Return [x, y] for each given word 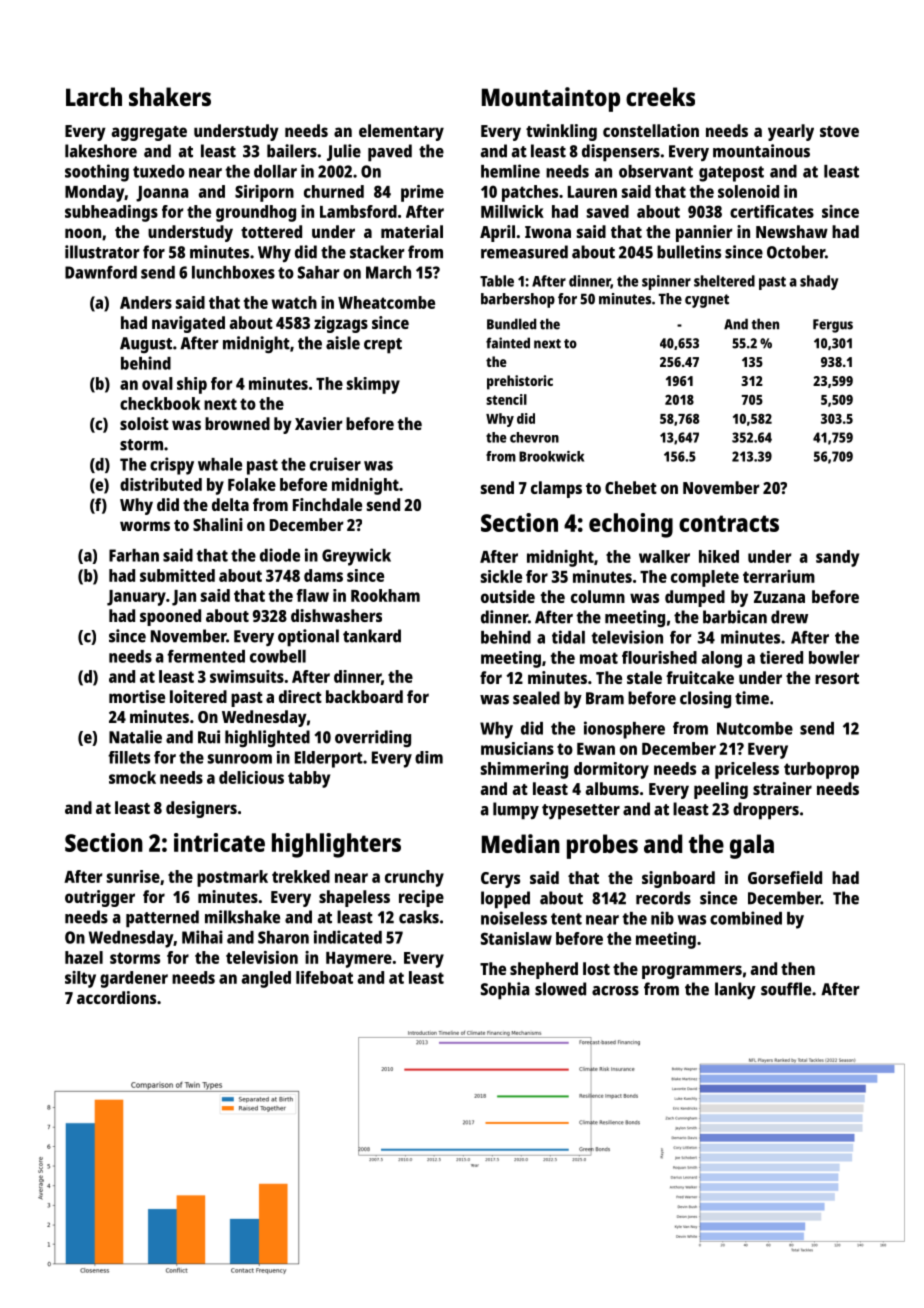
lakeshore [101, 151]
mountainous [761, 151]
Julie [344, 152]
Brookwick [551, 456]
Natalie [135, 737]
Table [497, 281]
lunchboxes [233, 272]
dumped [695, 598]
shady [819, 282]
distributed [161, 484]
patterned [162, 919]
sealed [536, 698]
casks [419, 917]
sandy [837, 558]
